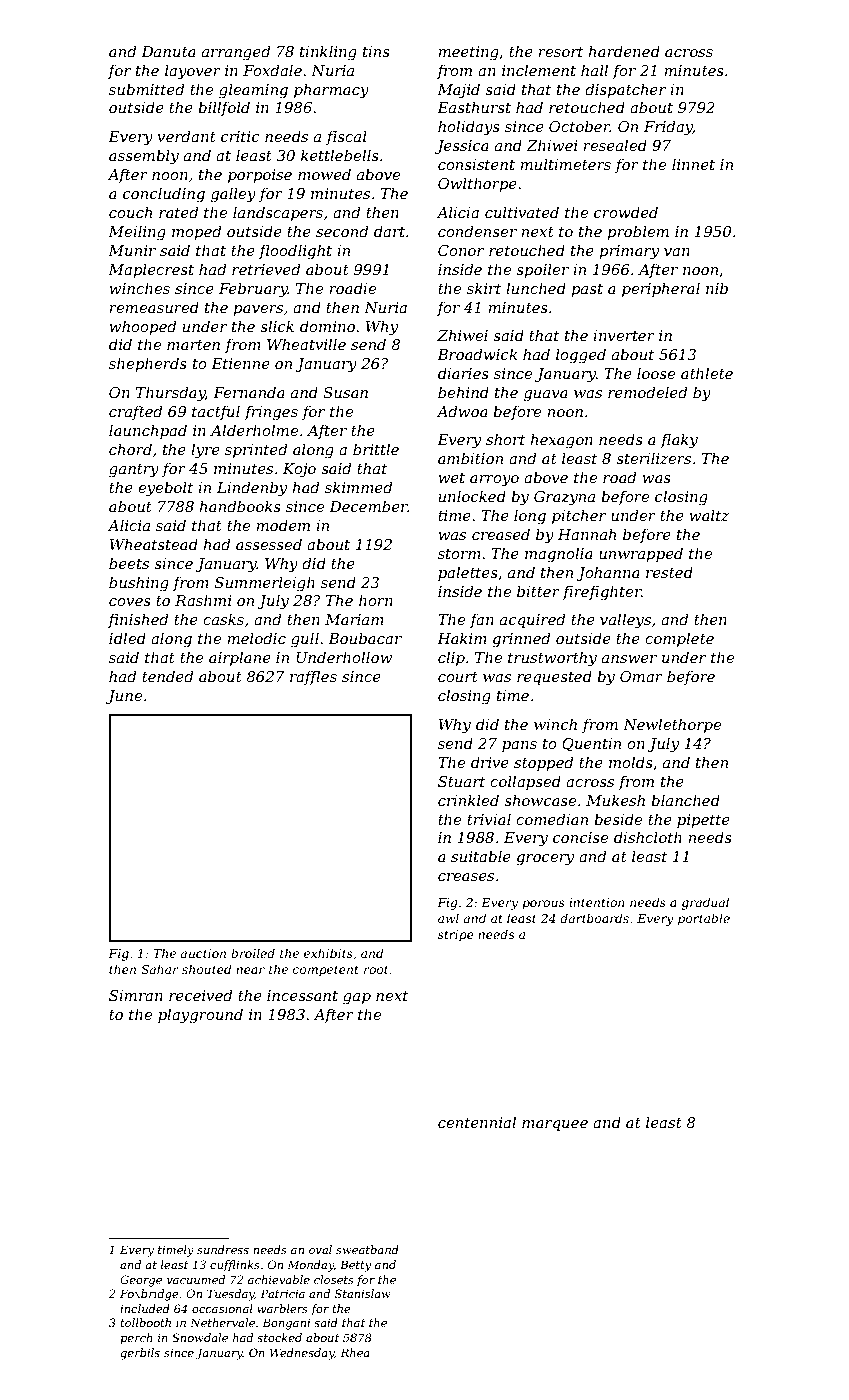 This screenshot has width=849, height=1400. What do you see at coordinates (597, 902) in the screenshot?
I see `intention` at bounding box center [597, 902].
